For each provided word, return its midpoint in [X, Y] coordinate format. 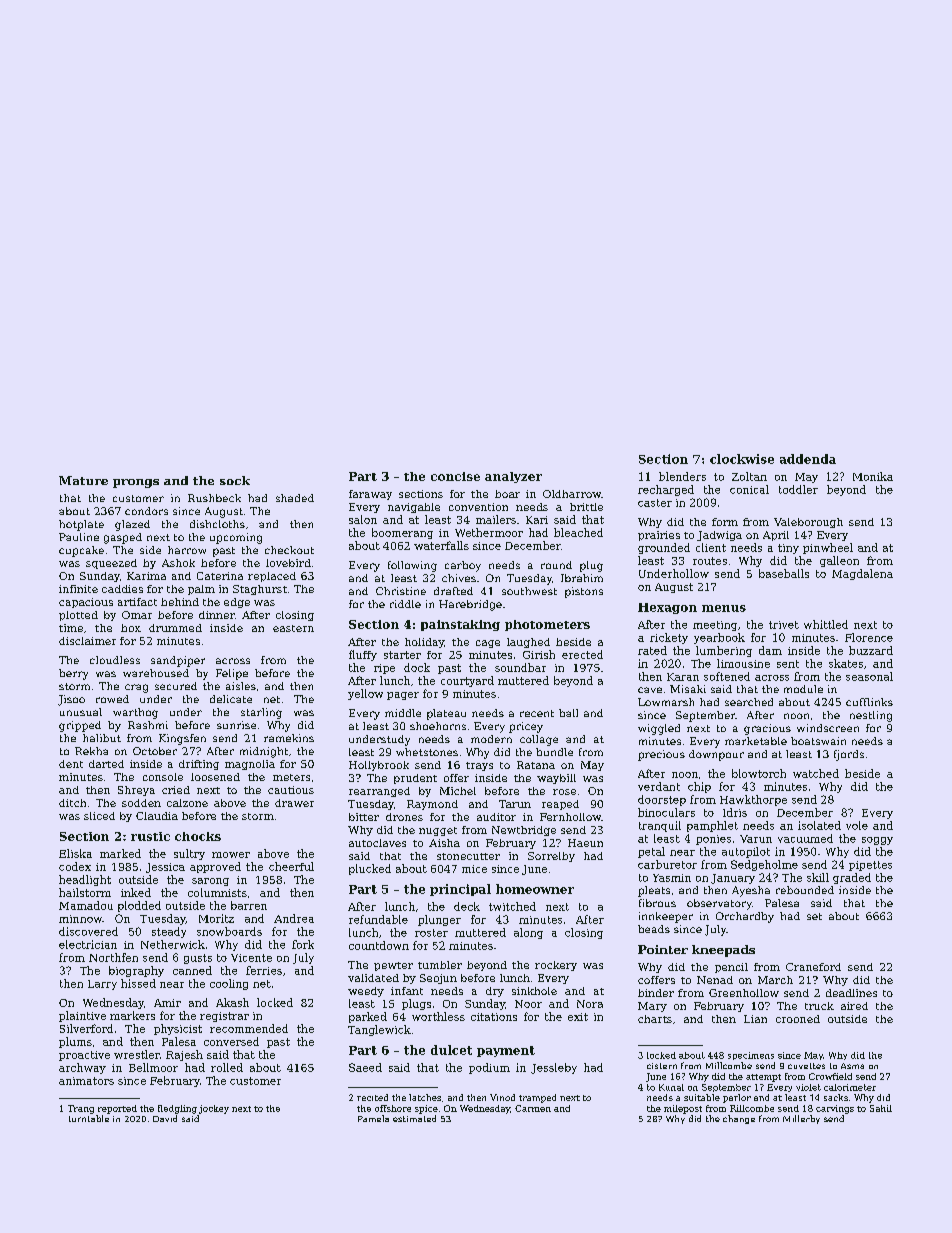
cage [488, 644]
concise [455, 476]
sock [235, 480]
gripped [80, 726]
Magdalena [862, 574]
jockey [214, 1109]
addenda [808, 459]
